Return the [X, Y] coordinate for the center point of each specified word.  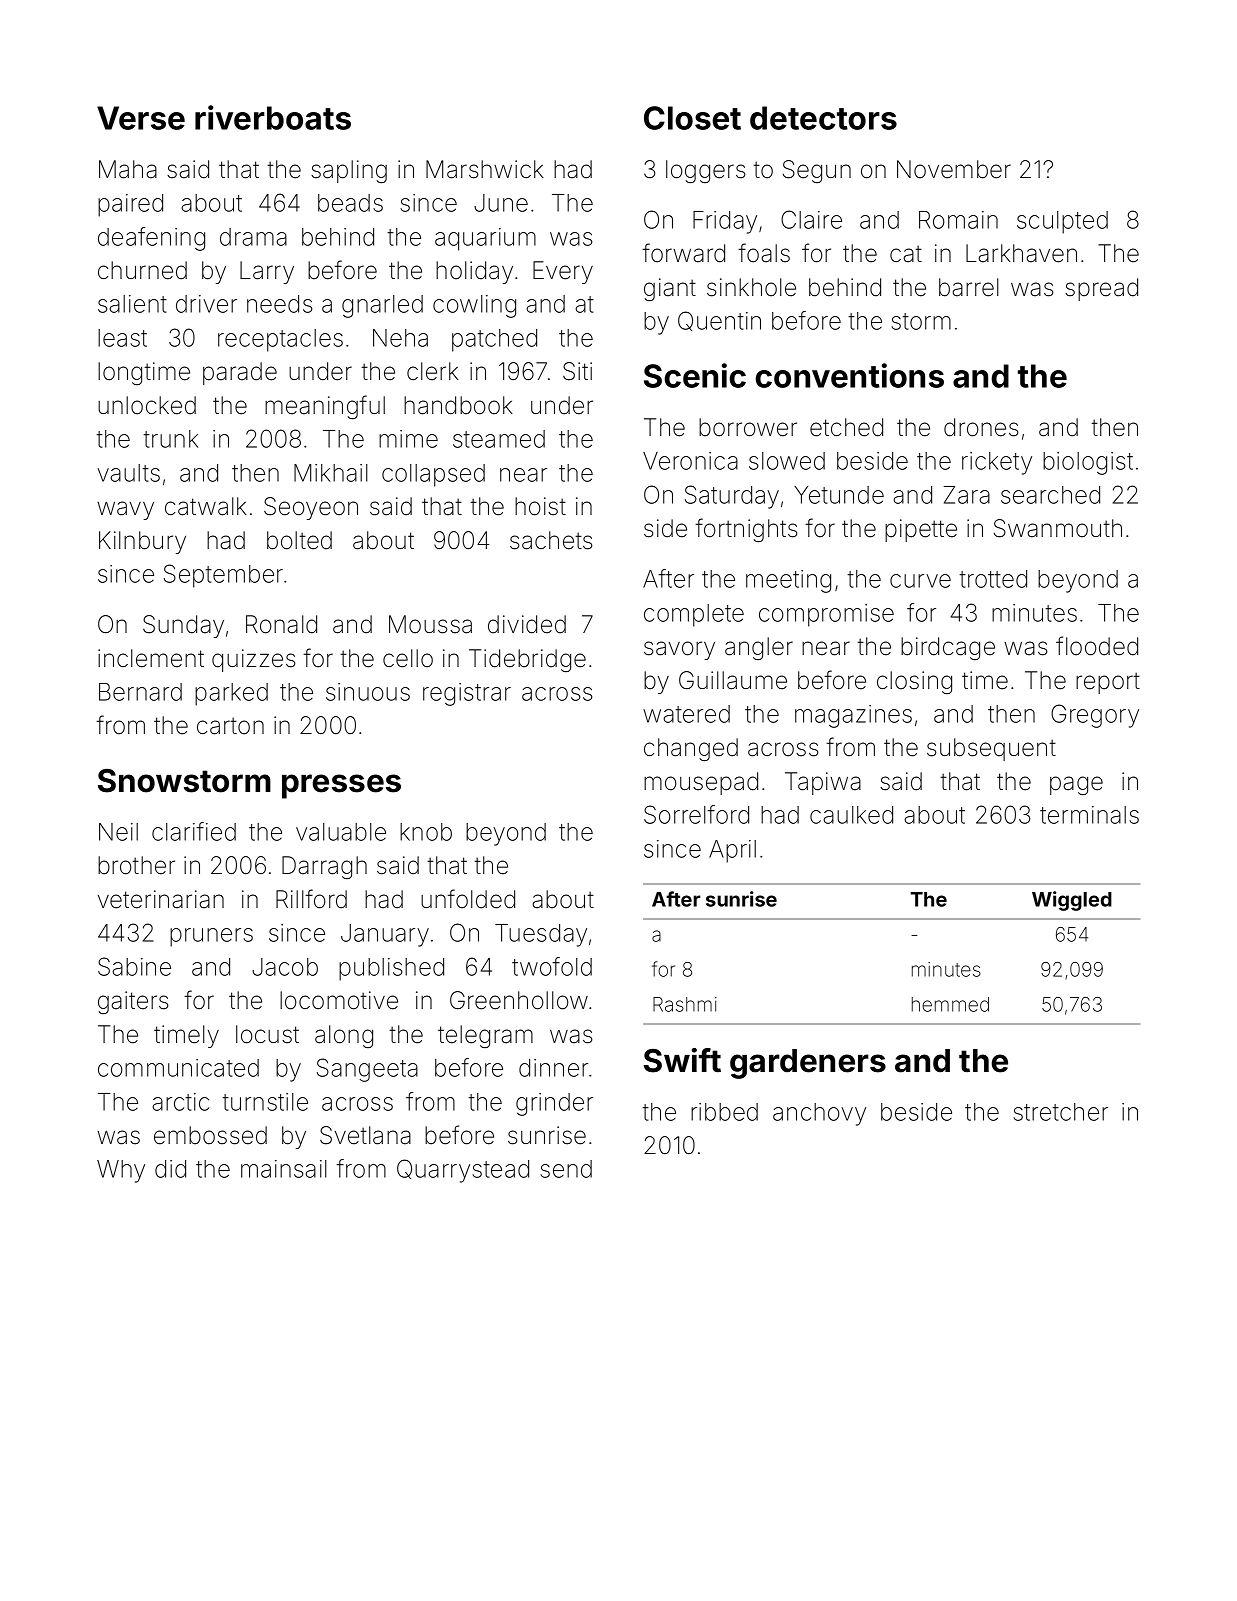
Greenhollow [519, 1000]
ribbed [724, 1112]
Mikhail [331, 473]
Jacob [285, 967]
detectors [823, 118]
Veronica [690, 461]
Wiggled [1072, 901]
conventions [850, 375]
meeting [788, 581]
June [501, 203]
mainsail [284, 1169]
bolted [299, 540]
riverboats [273, 117]
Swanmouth [1058, 528]
